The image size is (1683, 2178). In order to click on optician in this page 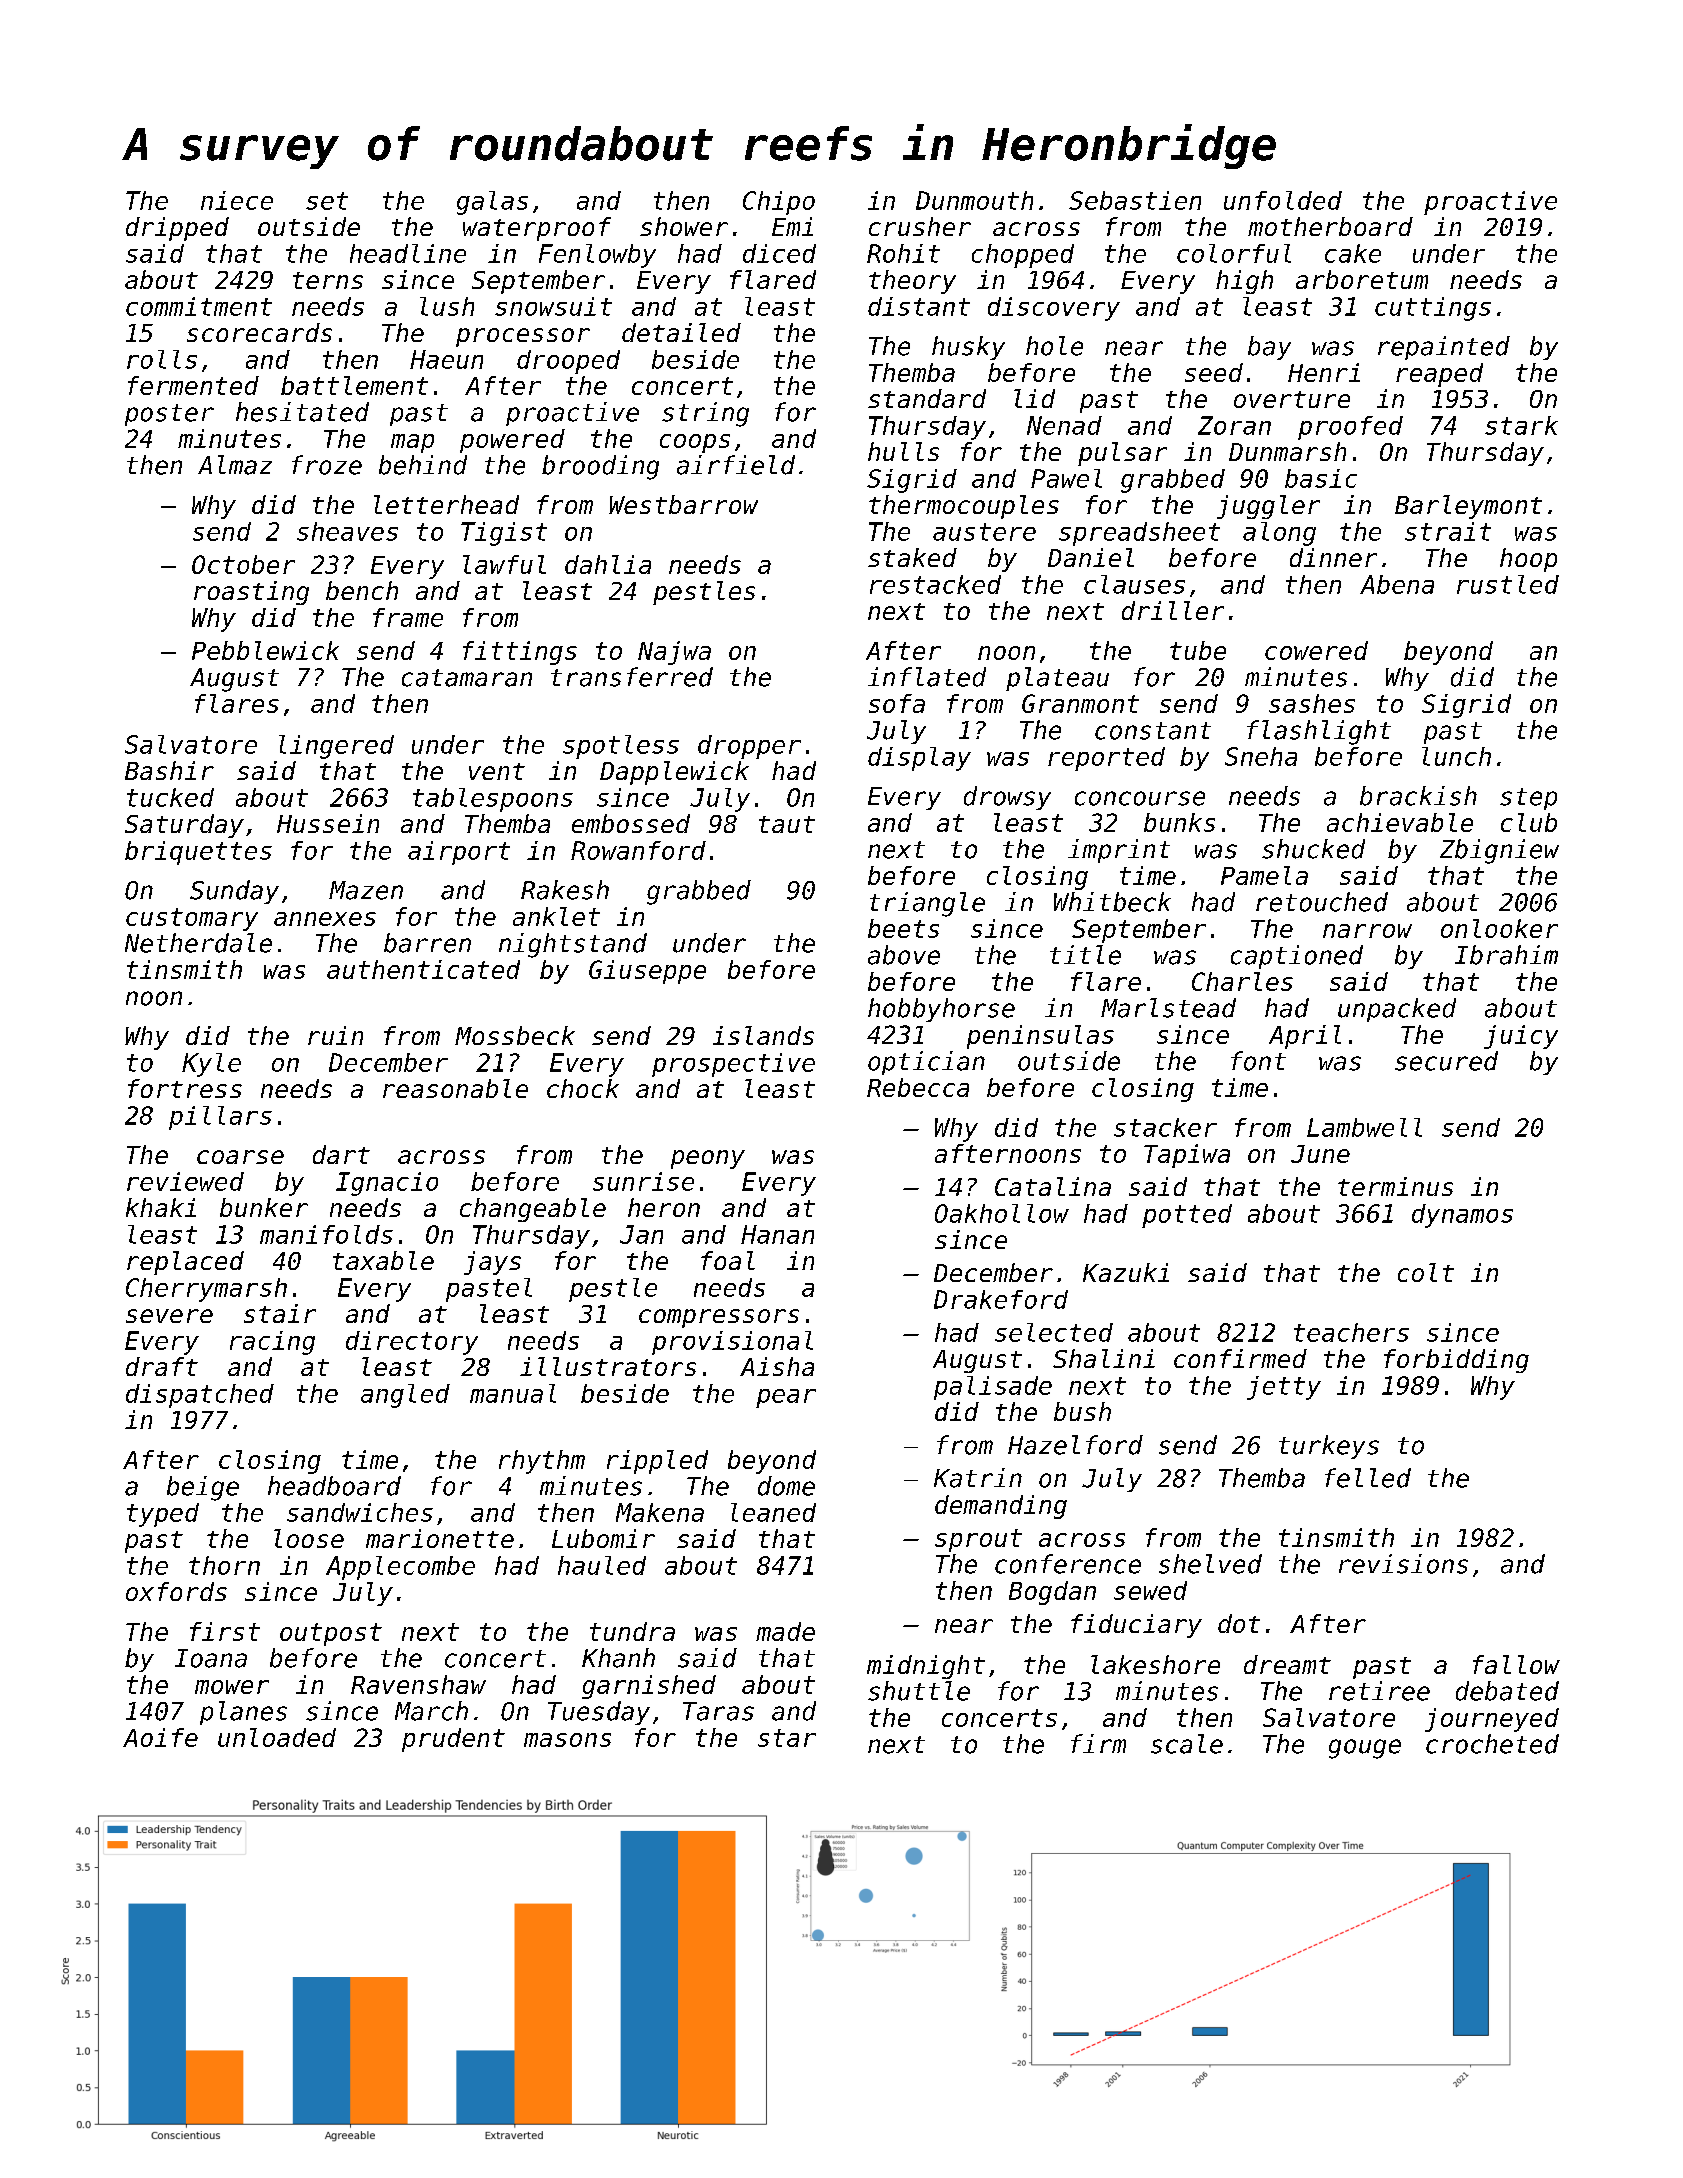, I will do `click(926, 1063)`.
